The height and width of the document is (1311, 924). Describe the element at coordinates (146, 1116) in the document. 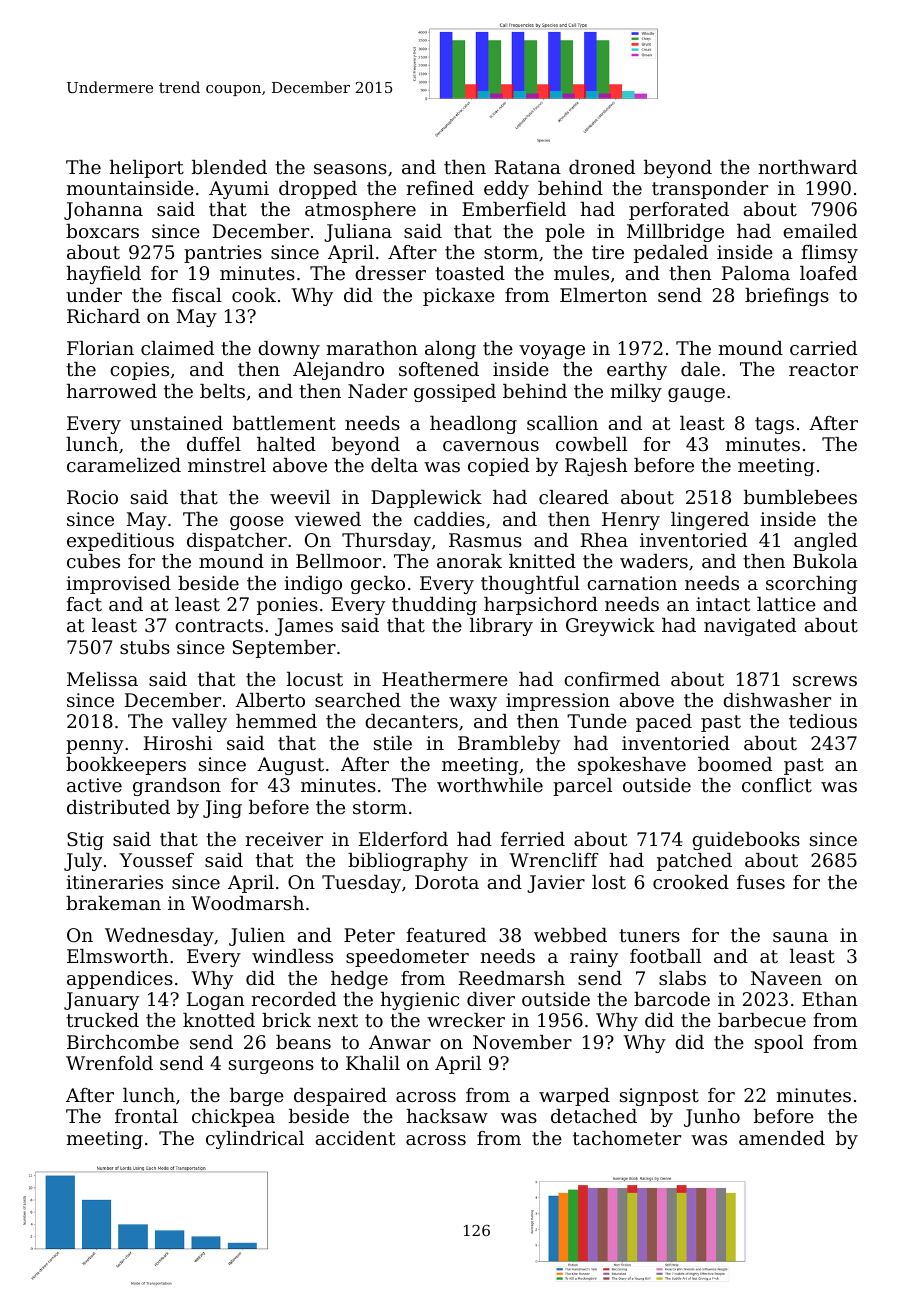

I see `frontal` at that location.
